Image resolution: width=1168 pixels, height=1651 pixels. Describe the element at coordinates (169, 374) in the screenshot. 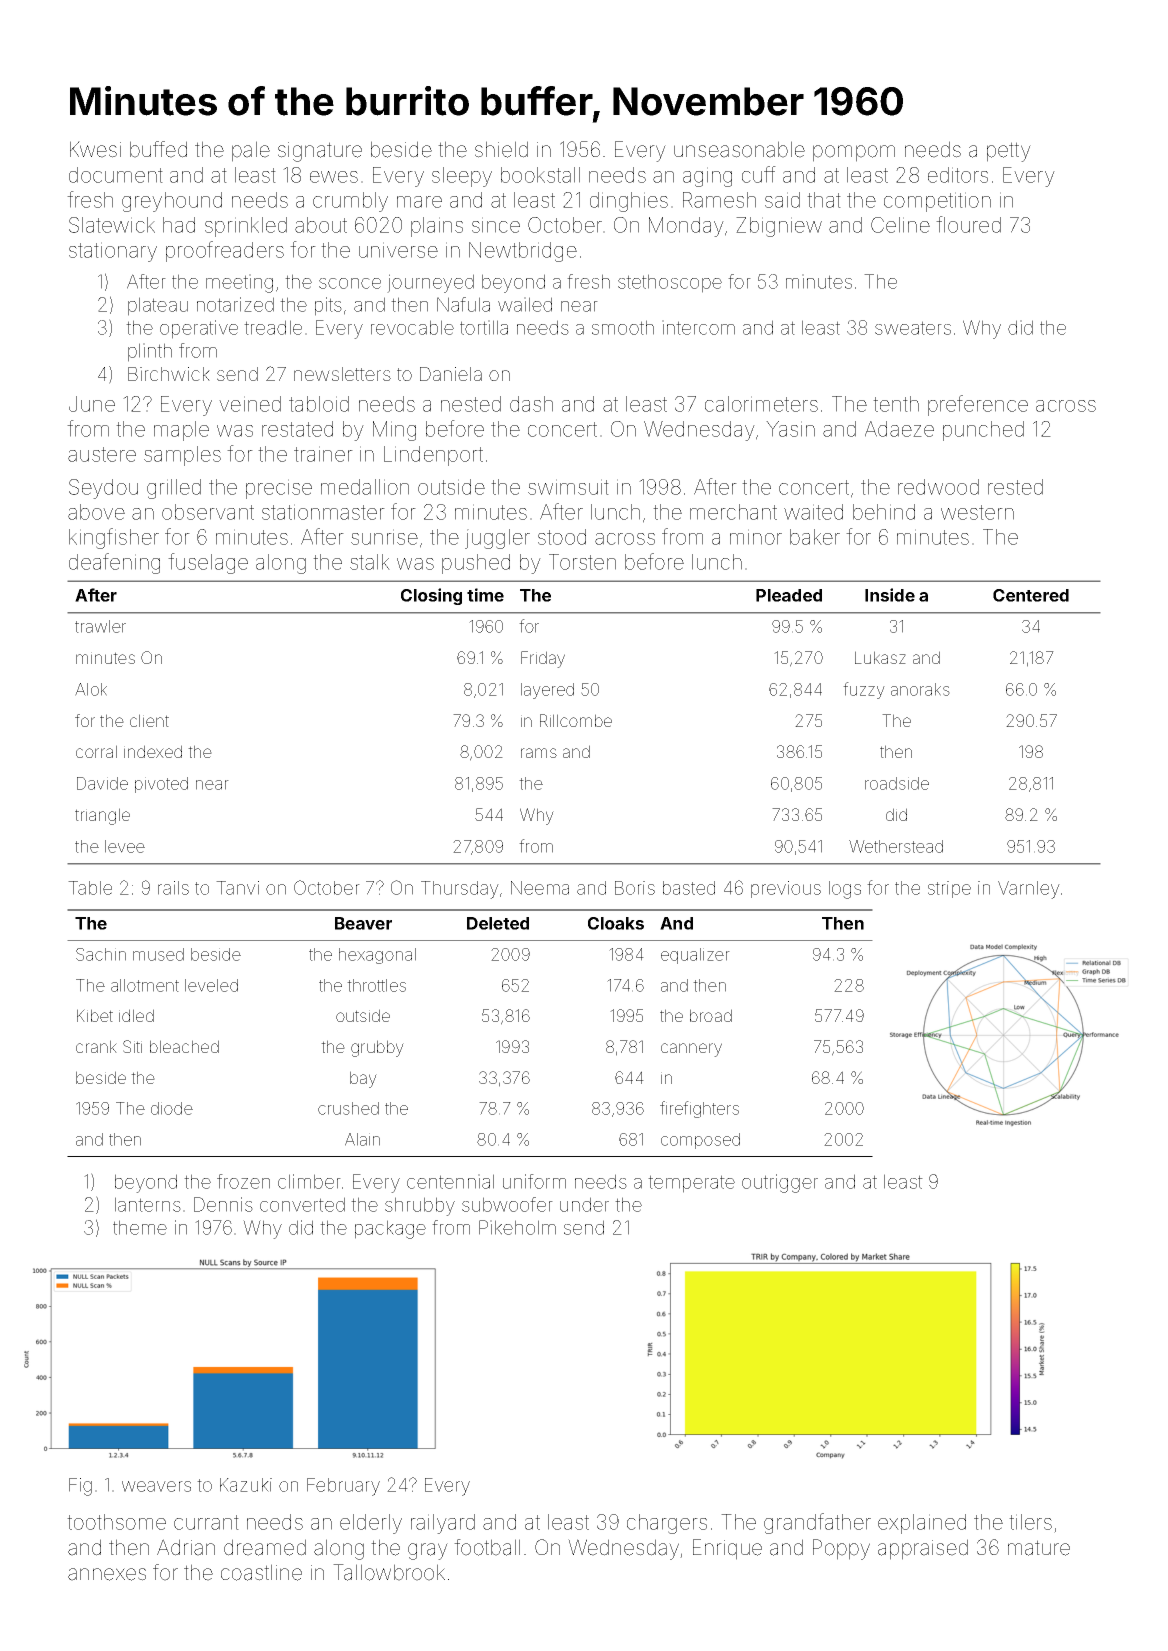

I see `Birchwick` at that location.
